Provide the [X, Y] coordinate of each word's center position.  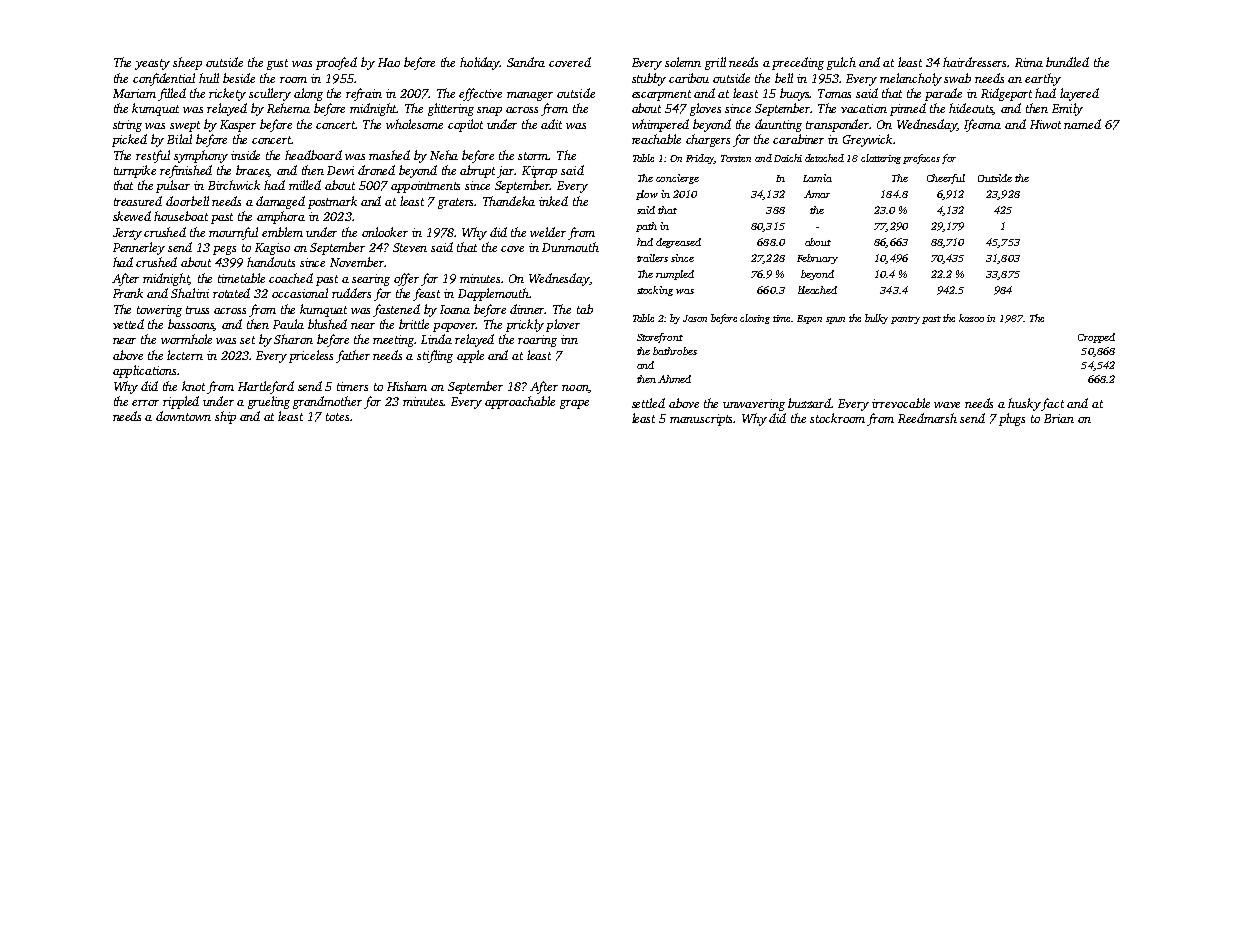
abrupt [479, 171]
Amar [817, 194]
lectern [185, 355]
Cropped [1096, 338]
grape [574, 404]
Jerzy [127, 234]
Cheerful [946, 179]
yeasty [152, 64]
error [145, 403]
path [646, 227]
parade [943, 94]
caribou [689, 78]
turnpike [135, 171]
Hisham [407, 386]
